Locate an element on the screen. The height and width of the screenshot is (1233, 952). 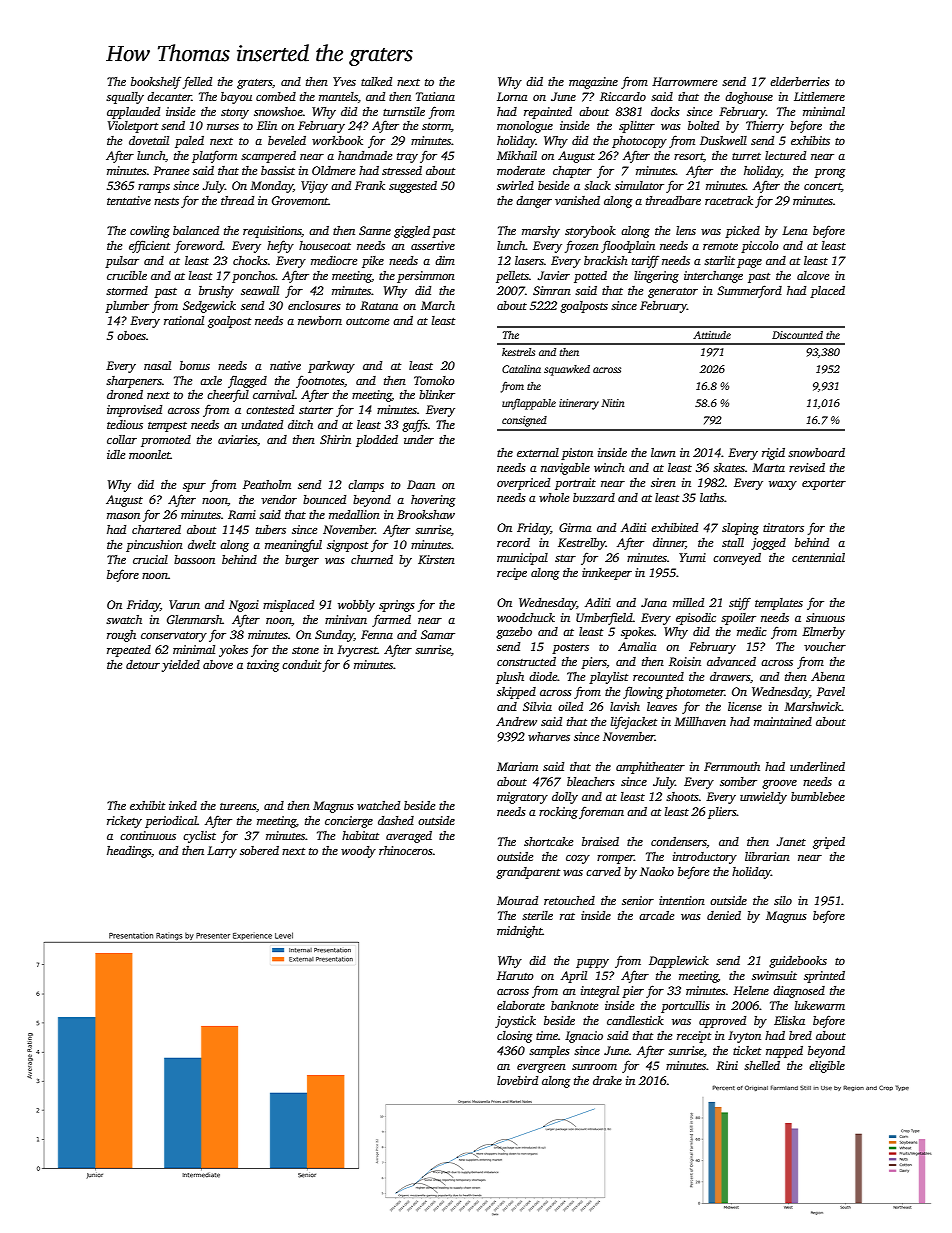
closing is located at coordinates (514, 1037).
